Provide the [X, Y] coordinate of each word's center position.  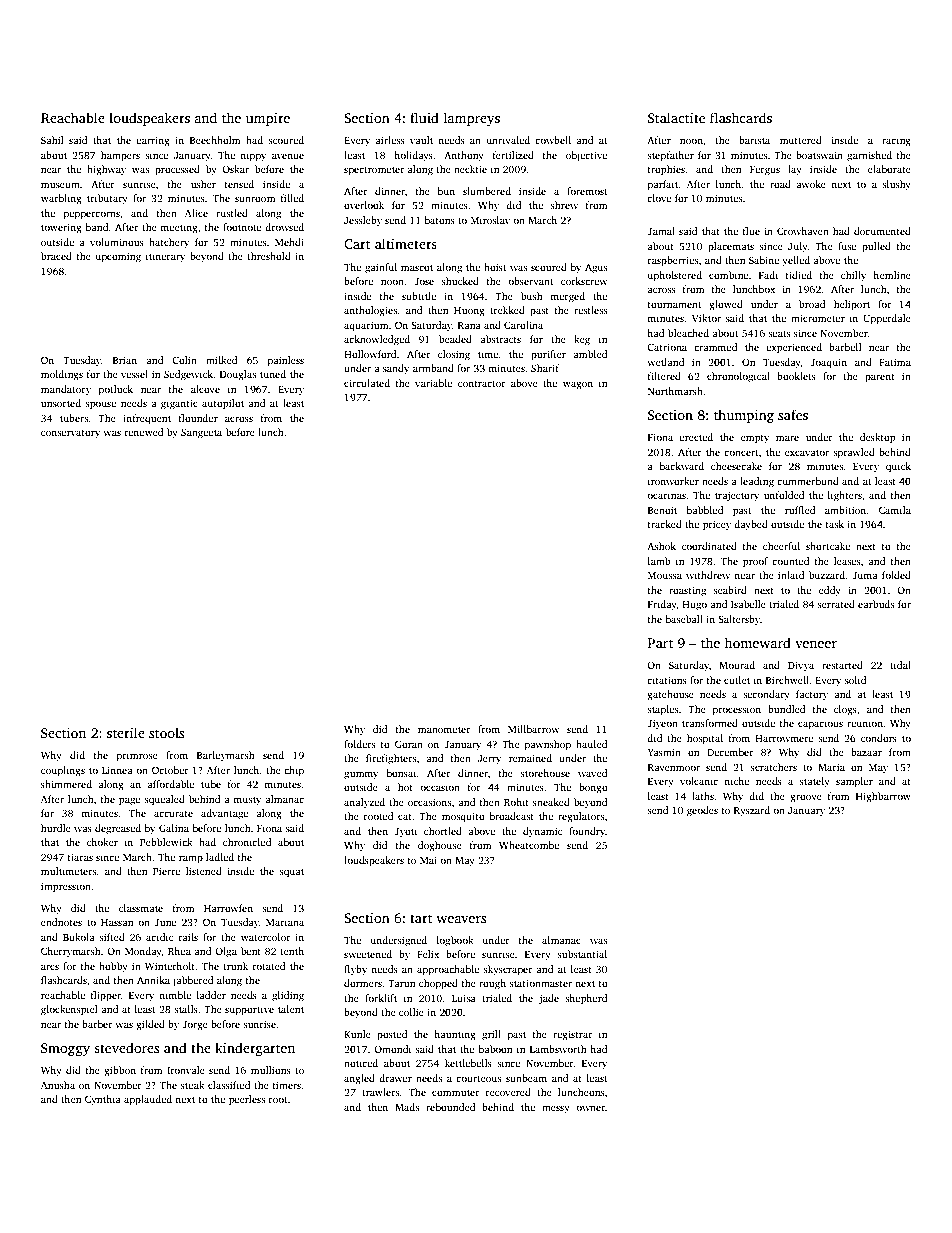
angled [359, 1079]
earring [153, 141]
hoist [495, 267]
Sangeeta [201, 434]
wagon [578, 386]
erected [696, 437]
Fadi [768, 275]
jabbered [192, 981]
